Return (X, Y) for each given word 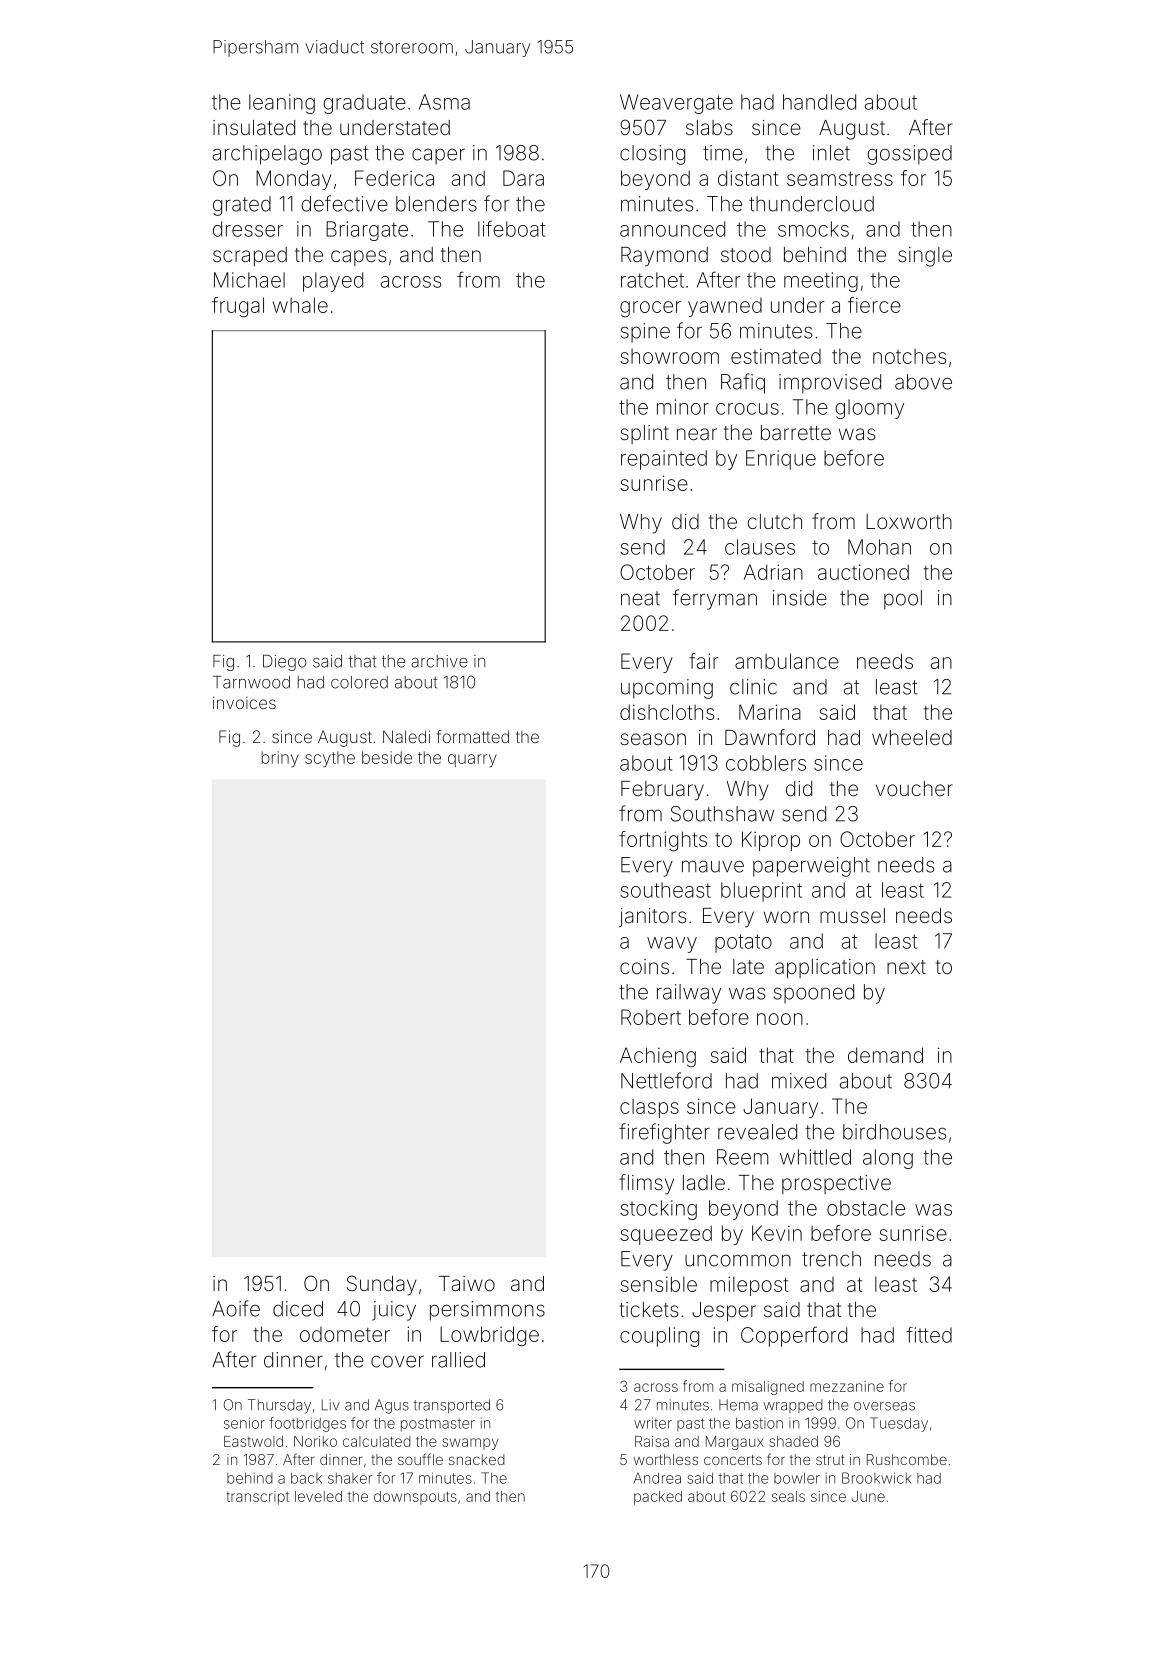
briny (280, 759)
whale (300, 305)
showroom (669, 356)
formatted (473, 736)
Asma (444, 102)
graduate (364, 104)
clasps (649, 1108)
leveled (318, 1496)
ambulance (787, 661)
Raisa (652, 1441)
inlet (831, 153)
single (925, 257)
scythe (330, 759)
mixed (799, 1081)
